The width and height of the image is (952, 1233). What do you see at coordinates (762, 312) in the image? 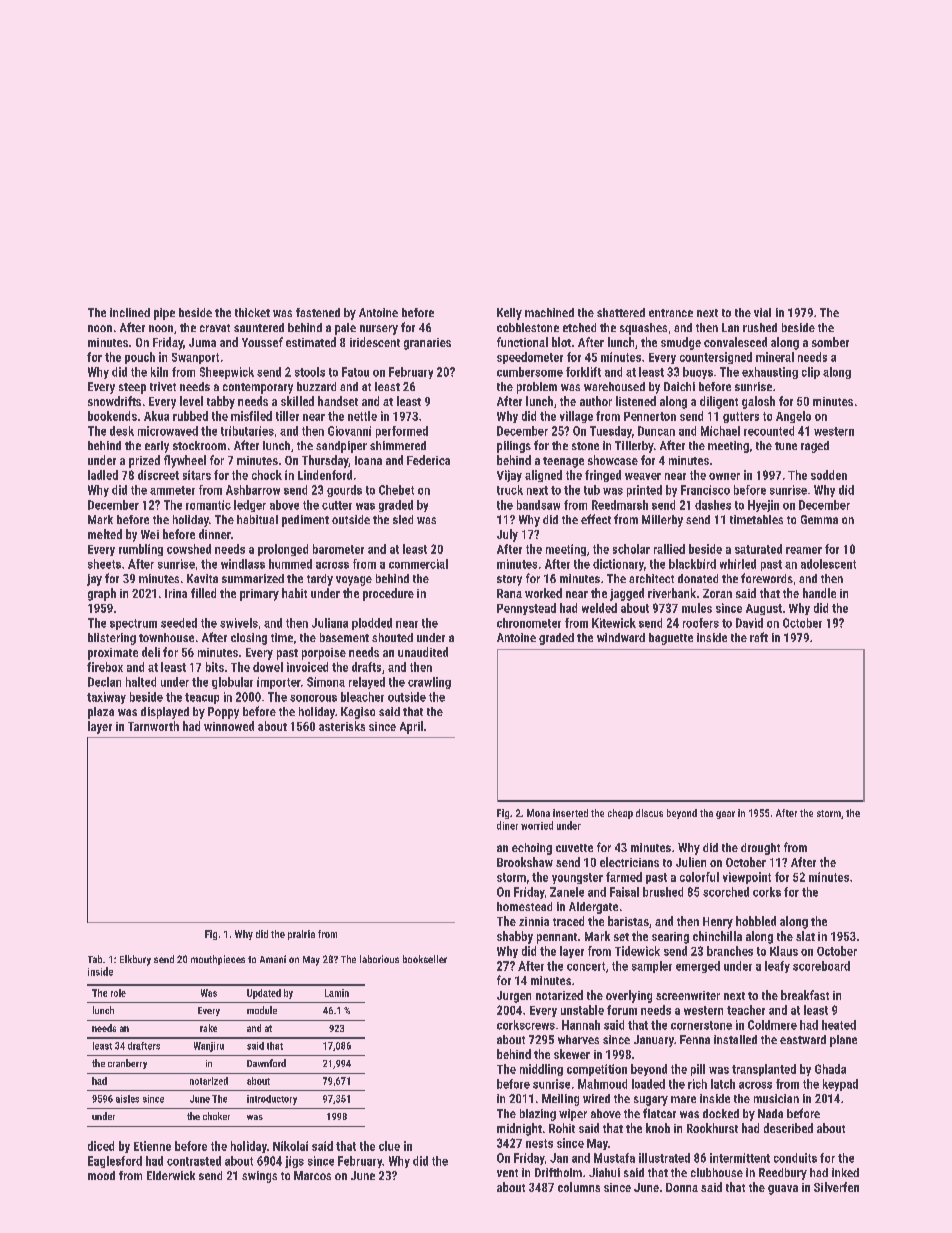
I see `vial` at bounding box center [762, 312].
